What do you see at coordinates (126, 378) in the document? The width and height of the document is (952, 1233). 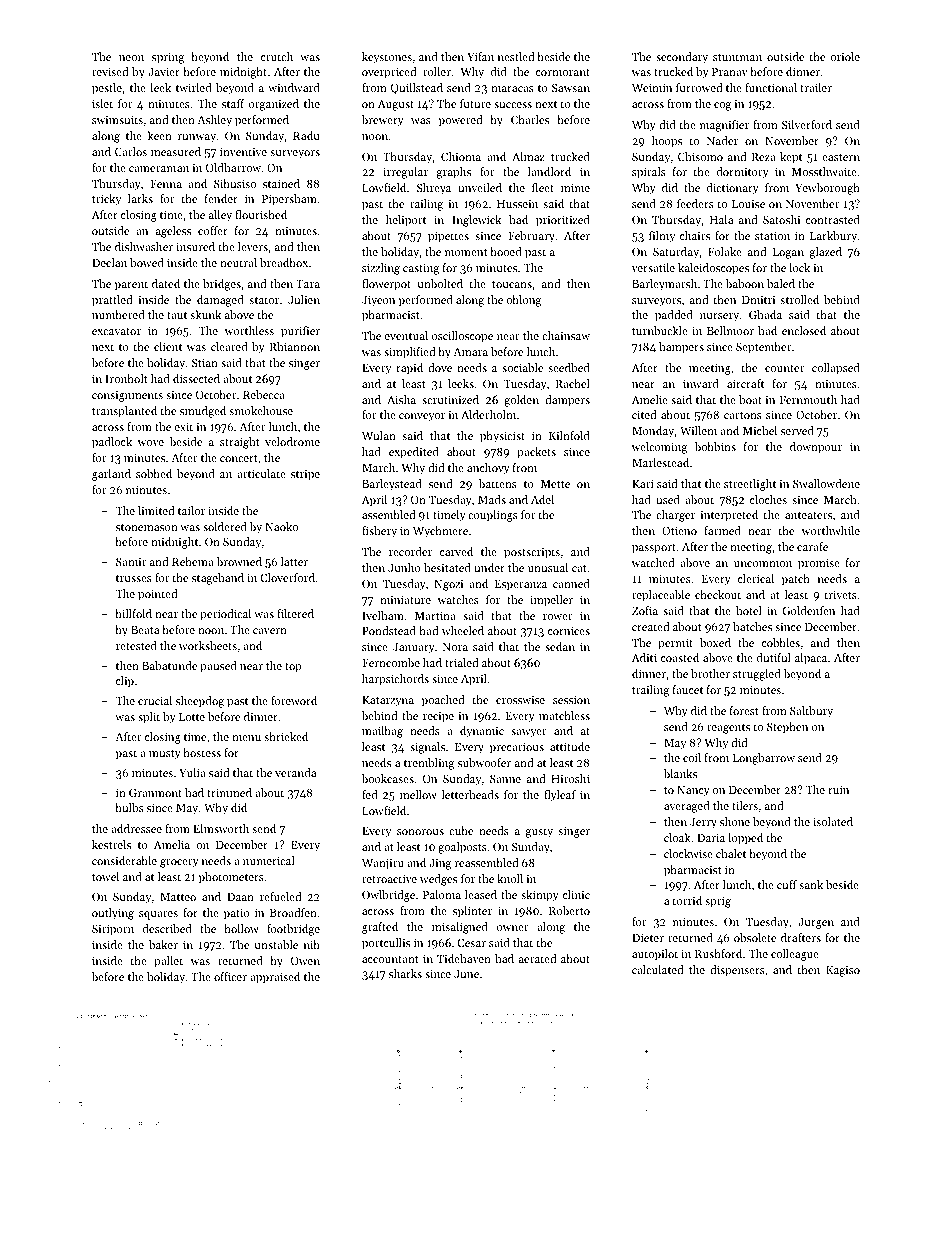 I see `Ironholt` at bounding box center [126, 378].
